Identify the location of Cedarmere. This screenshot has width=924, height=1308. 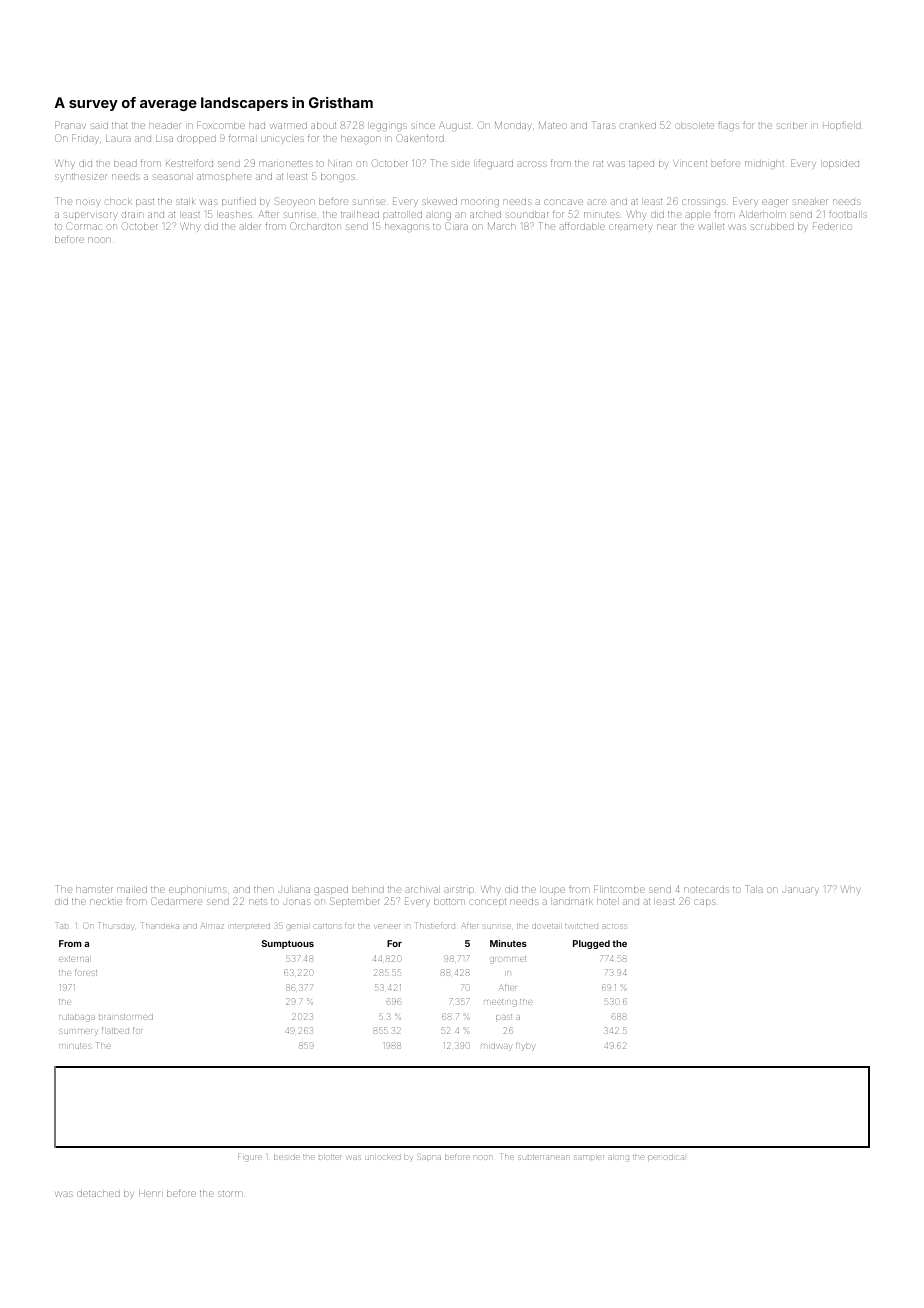
(177, 901).
